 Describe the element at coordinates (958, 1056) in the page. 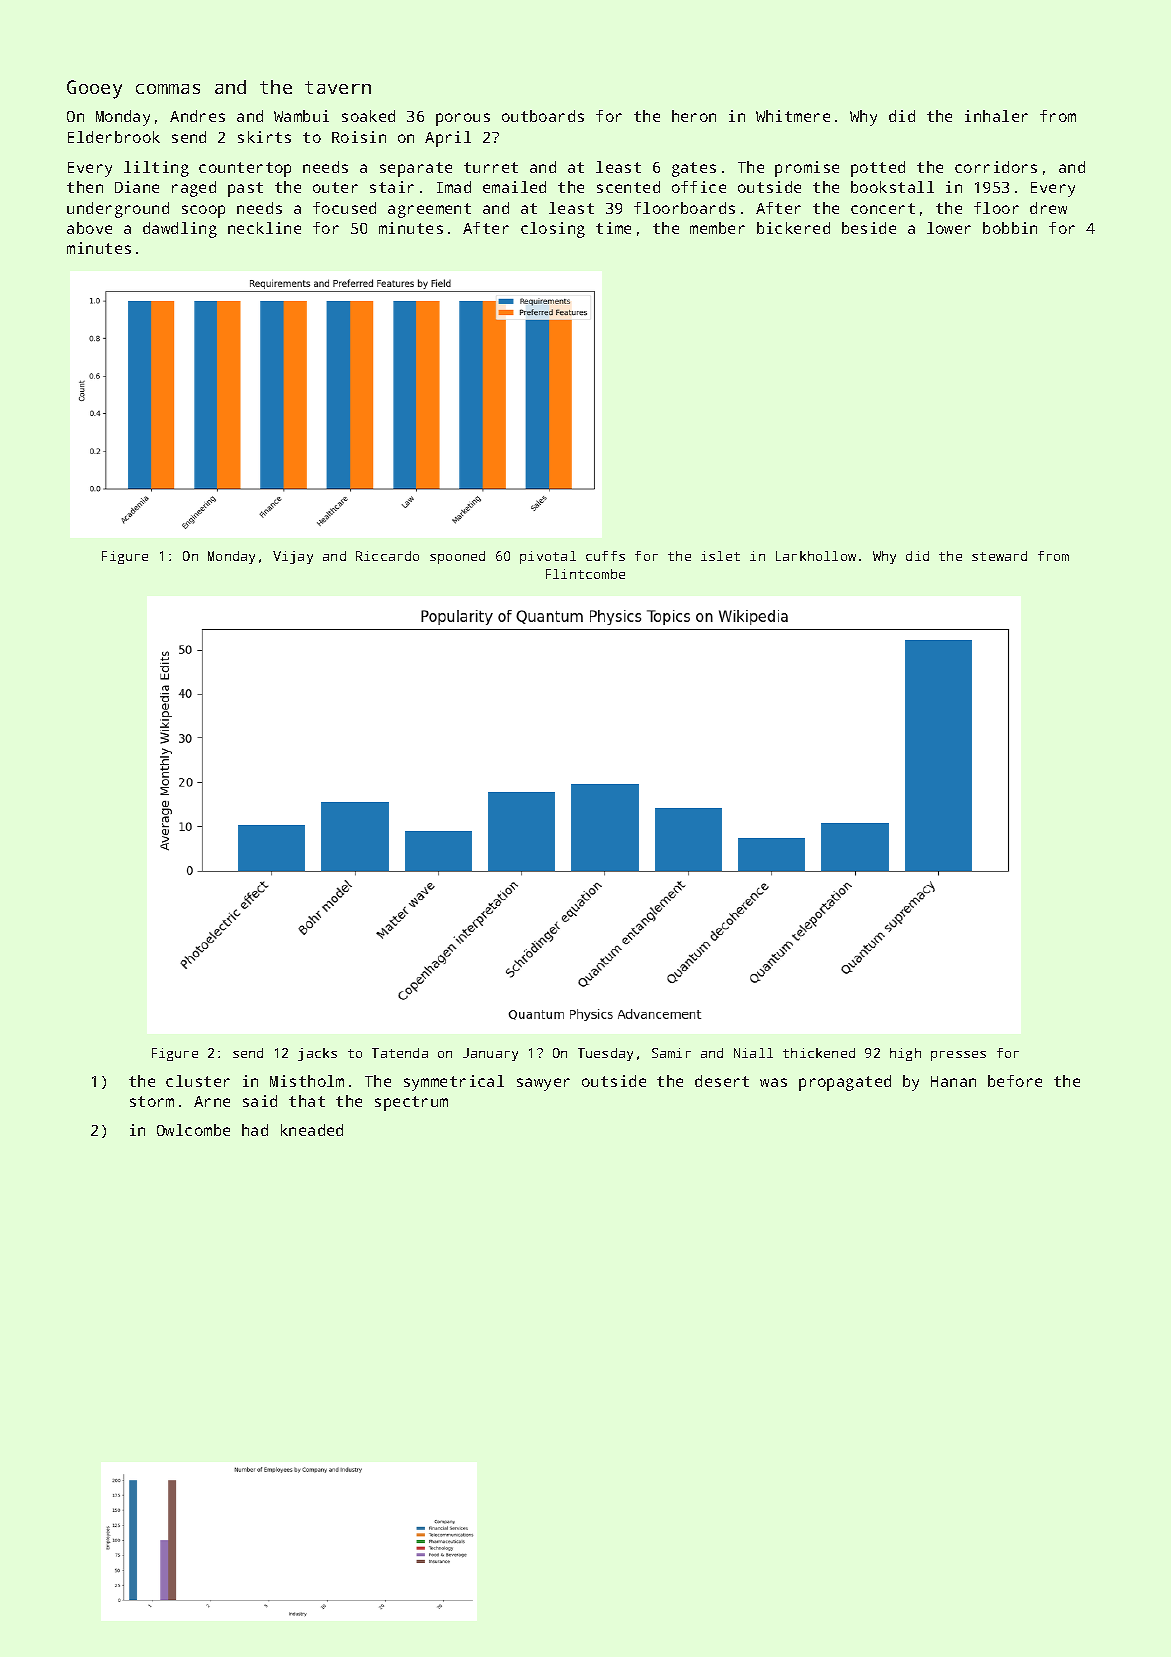

I see `presses` at that location.
